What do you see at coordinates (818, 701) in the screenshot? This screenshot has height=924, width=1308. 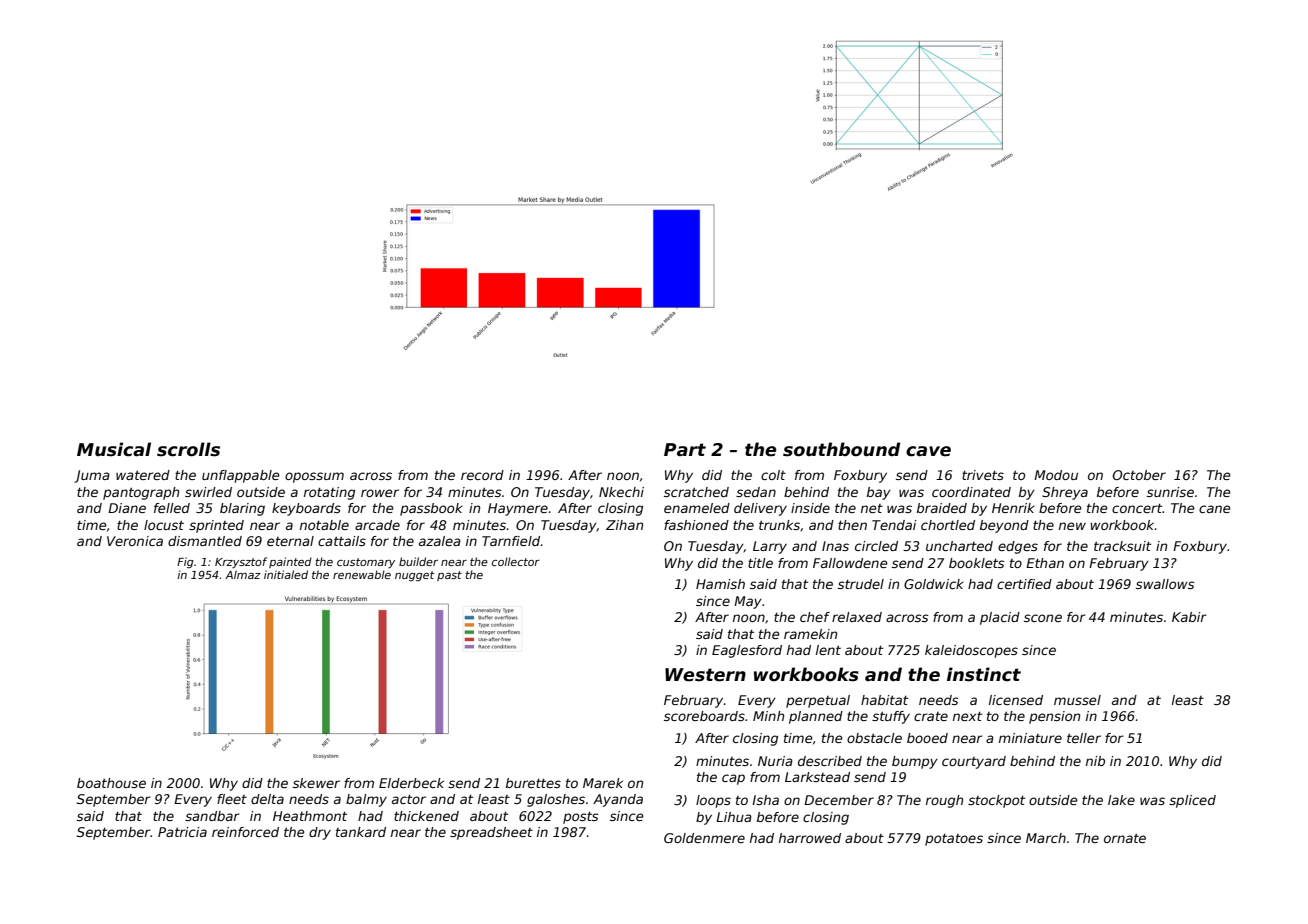 I see `perpetual` at bounding box center [818, 701].
